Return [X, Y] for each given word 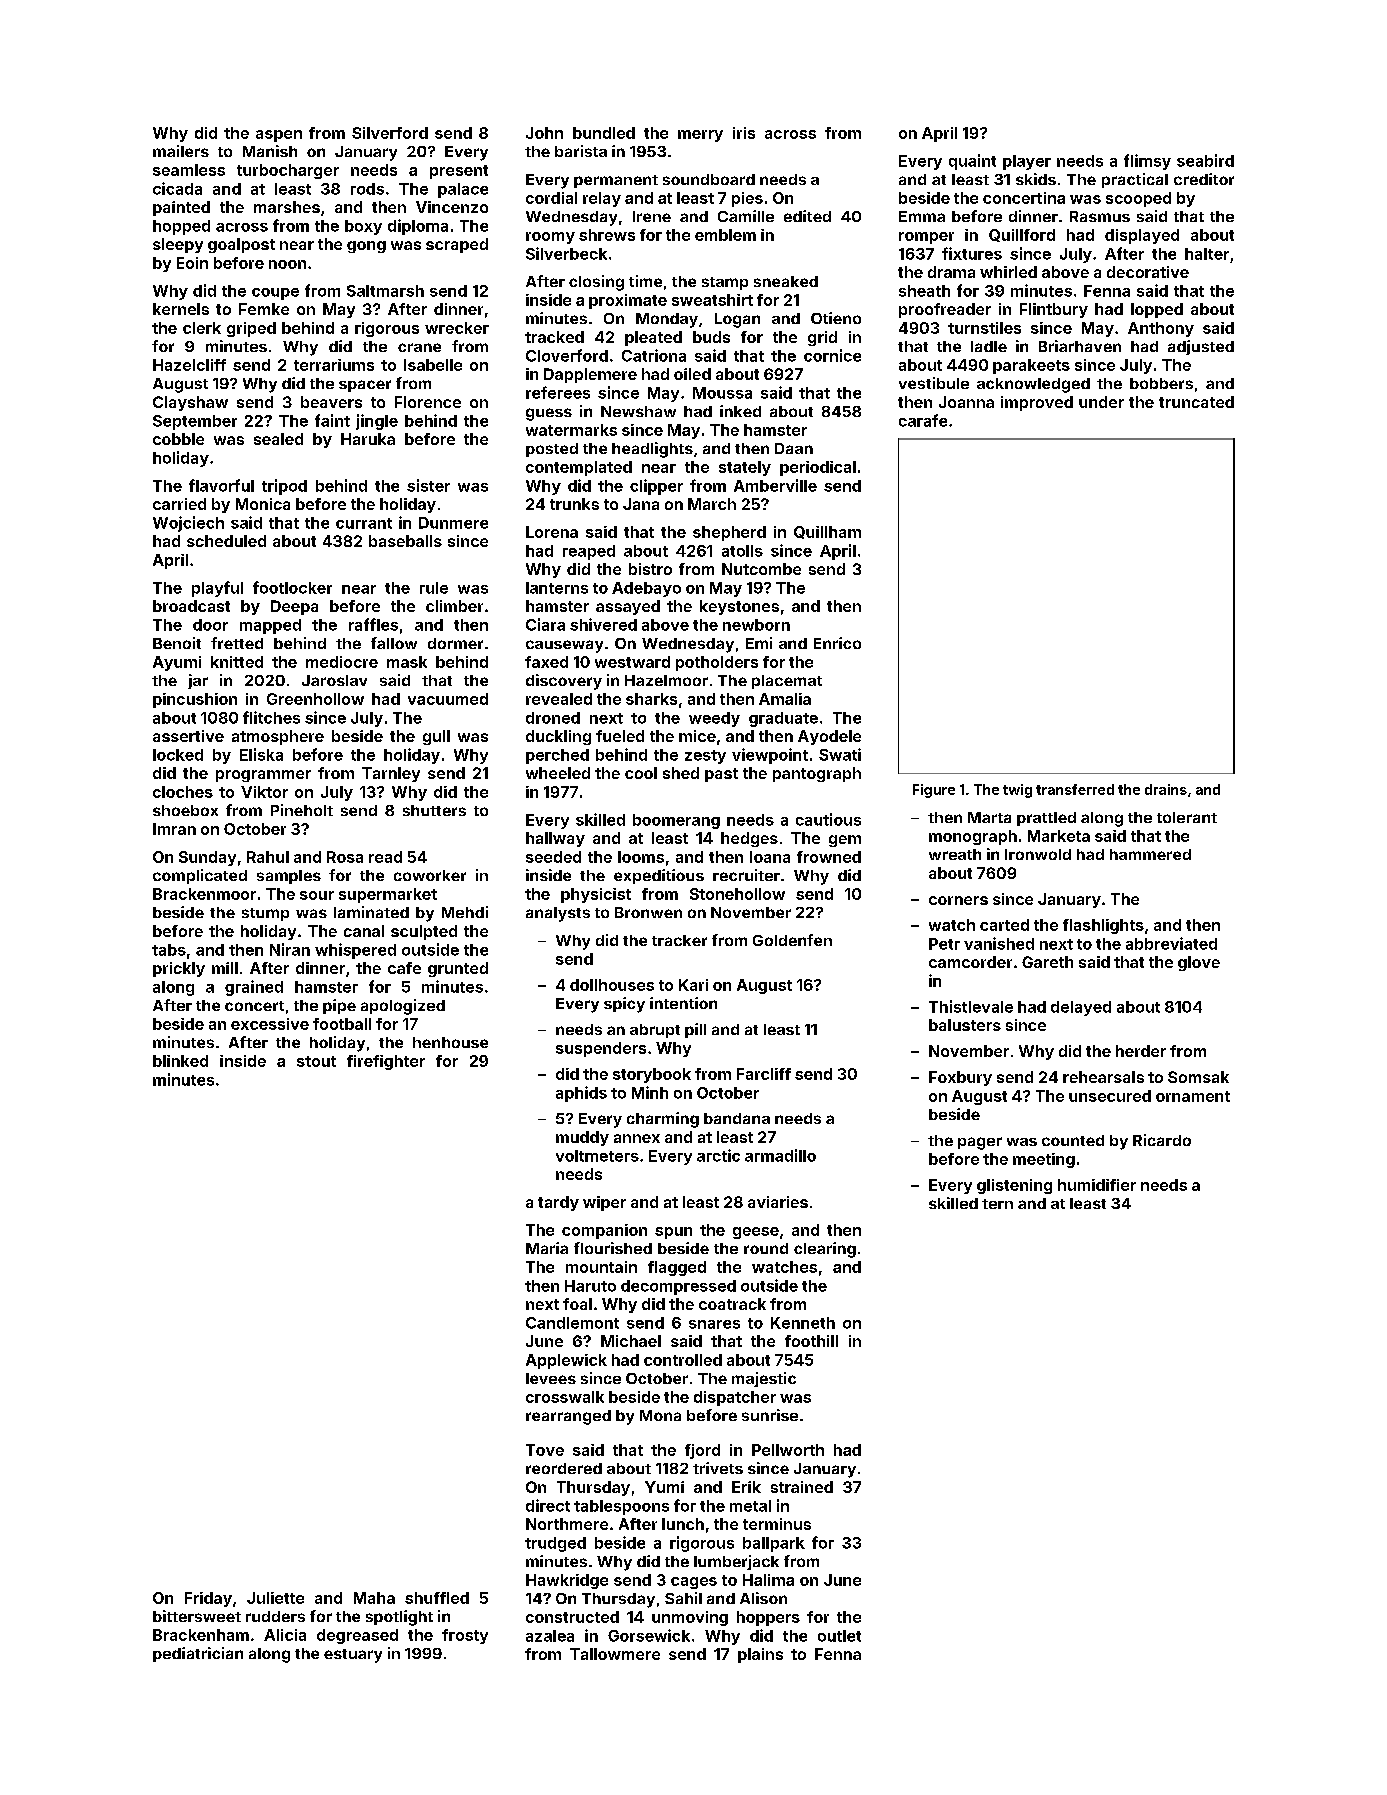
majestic [764, 1379]
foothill [811, 1341]
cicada [177, 188]
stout [316, 1061]
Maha [374, 1598]
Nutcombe [761, 569]
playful [217, 589]
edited [807, 216]
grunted [458, 969]
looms [641, 857]
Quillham [827, 532]
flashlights [1103, 926]
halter [1207, 254]
